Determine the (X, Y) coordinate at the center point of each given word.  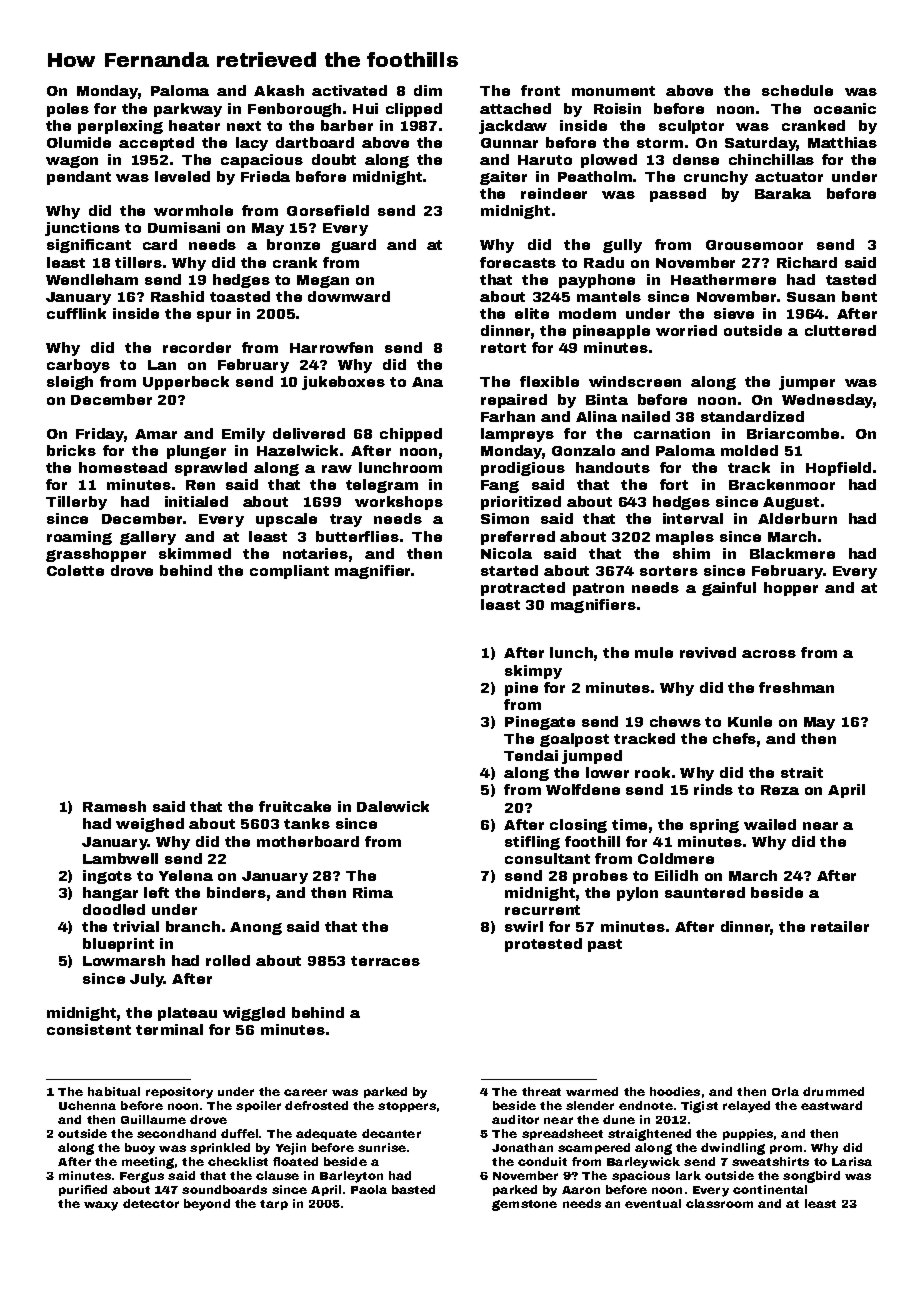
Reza (780, 790)
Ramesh (114, 806)
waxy (101, 1206)
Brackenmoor (782, 484)
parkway (188, 110)
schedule (797, 90)
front (540, 90)
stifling (532, 843)
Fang (500, 486)
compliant (289, 572)
